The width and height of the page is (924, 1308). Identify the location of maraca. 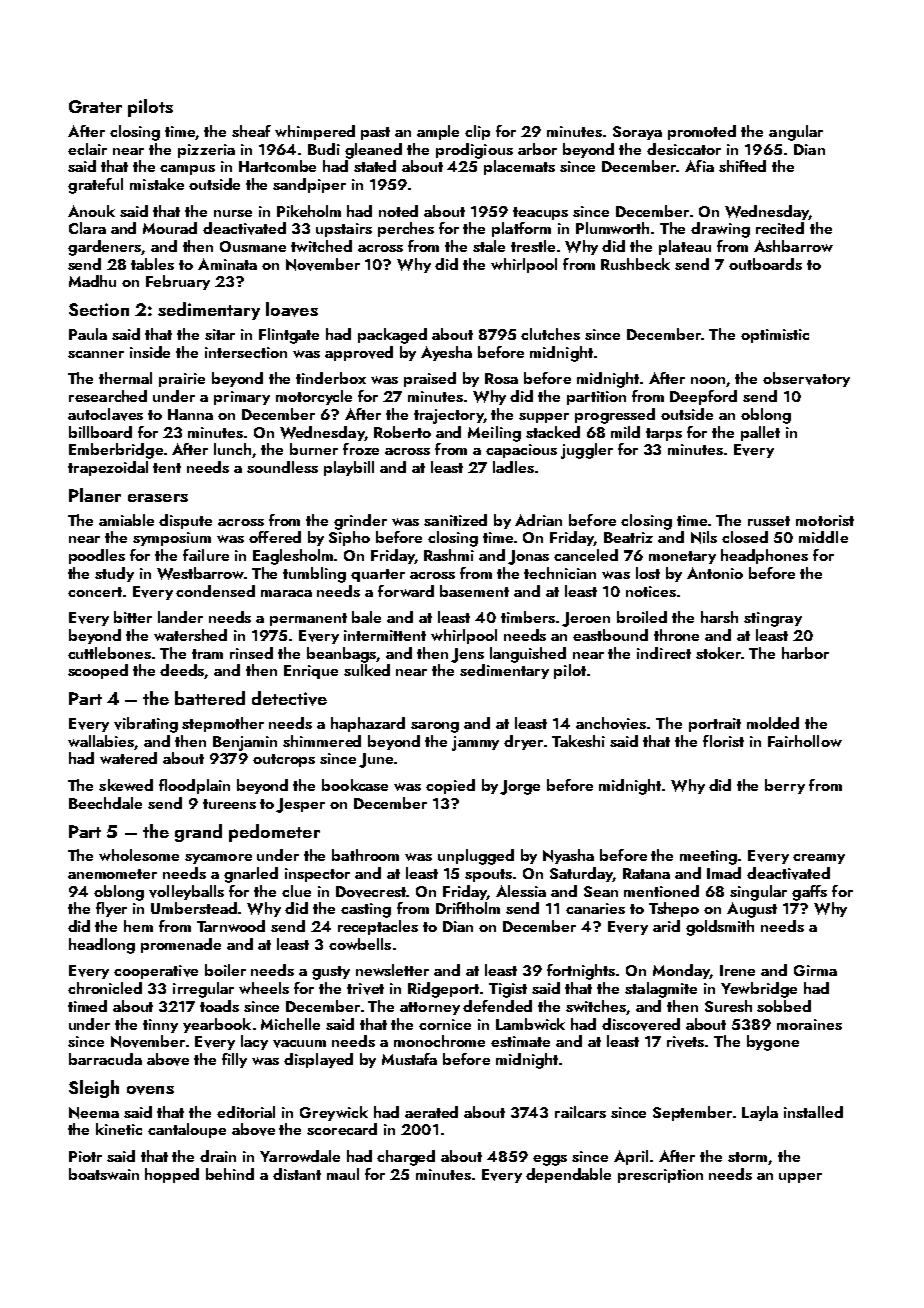
(286, 593).
